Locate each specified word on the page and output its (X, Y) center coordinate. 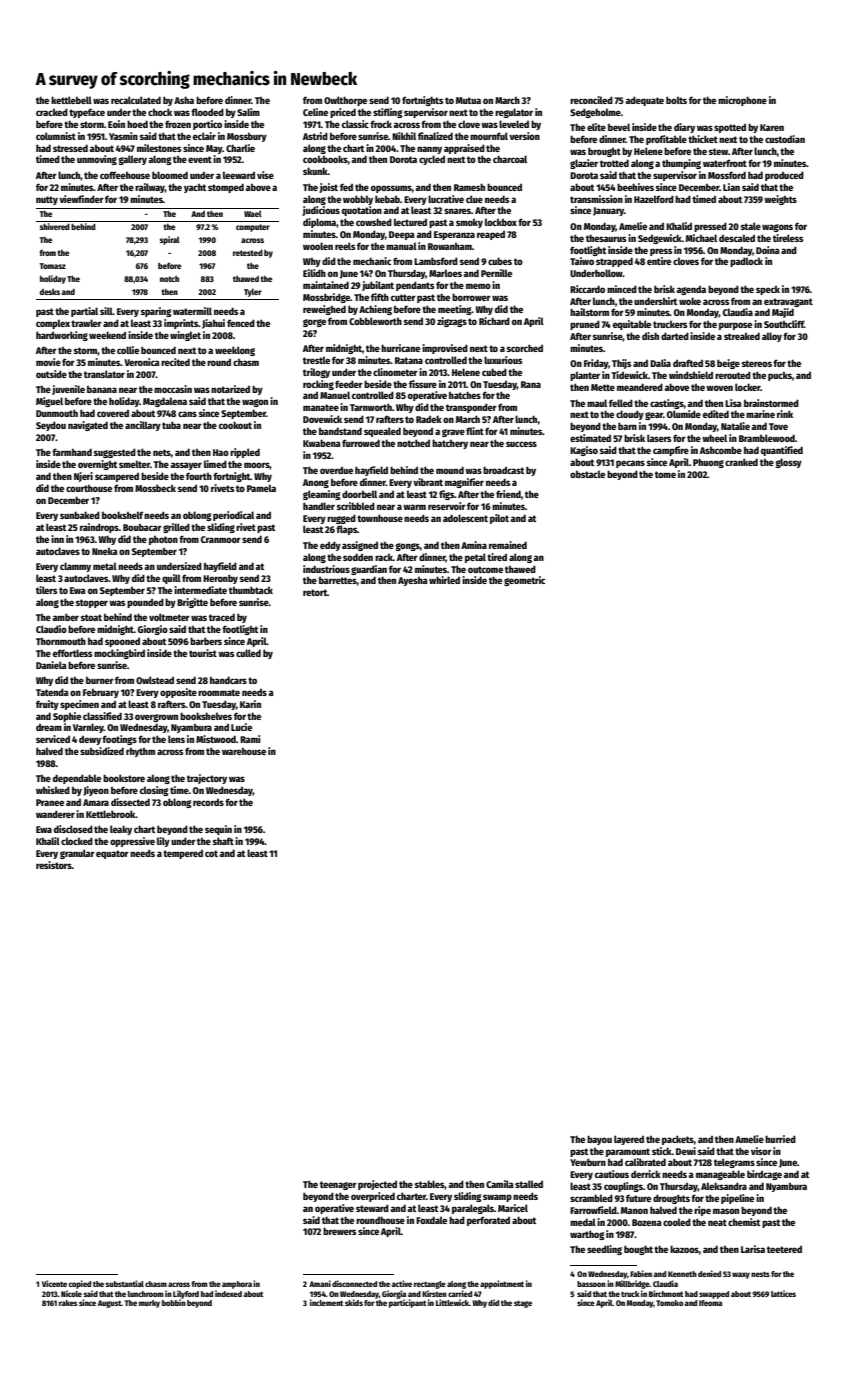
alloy (772, 337)
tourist (203, 653)
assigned (360, 546)
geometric (524, 581)
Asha (184, 100)
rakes (68, 1303)
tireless (788, 238)
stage (523, 1304)
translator (104, 374)
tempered (183, 854)
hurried (780, 1139)
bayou (599, 1140)
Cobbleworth (375, 321)
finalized (435, 136)
